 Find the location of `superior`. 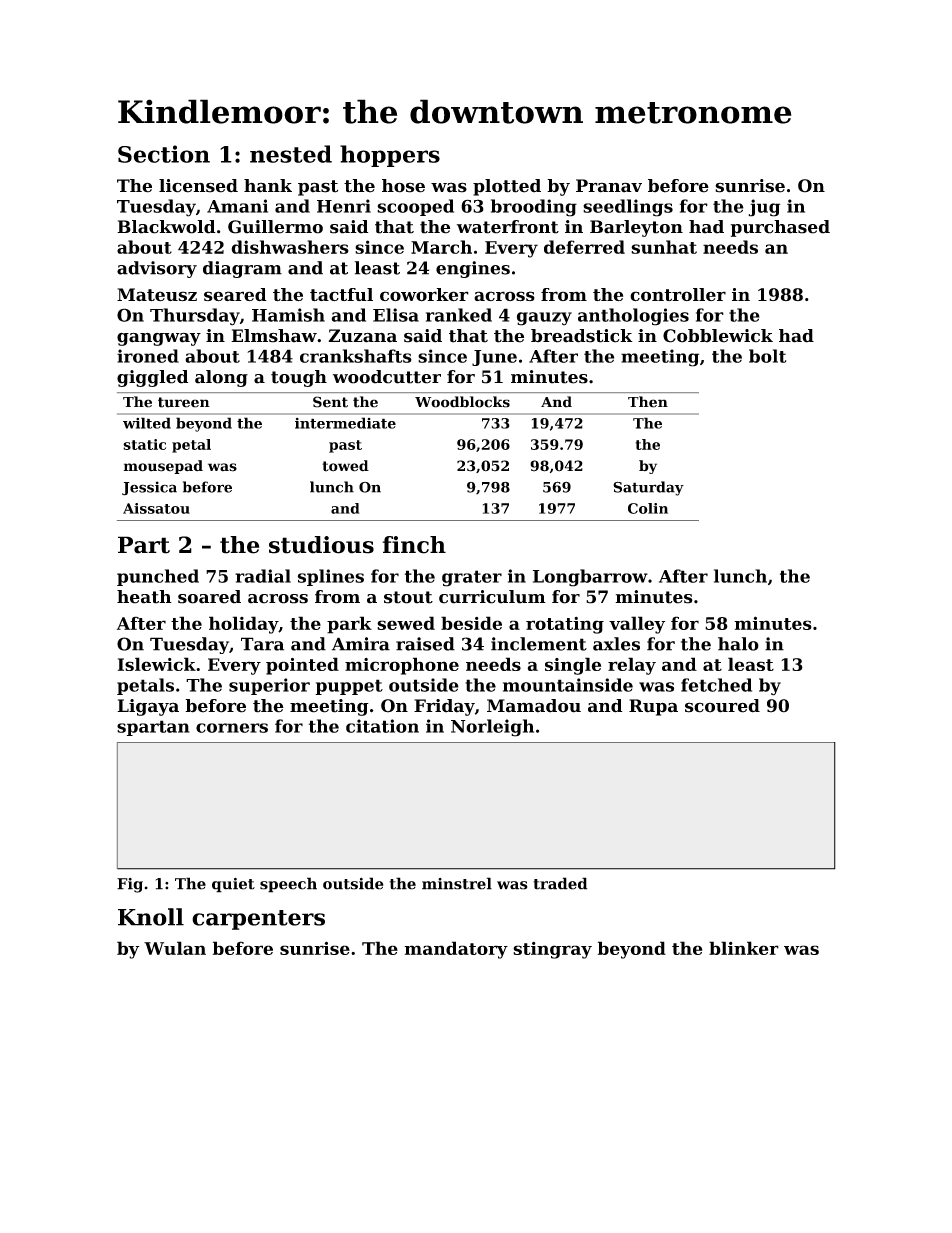

superior is located at coordinates (269, 686).
